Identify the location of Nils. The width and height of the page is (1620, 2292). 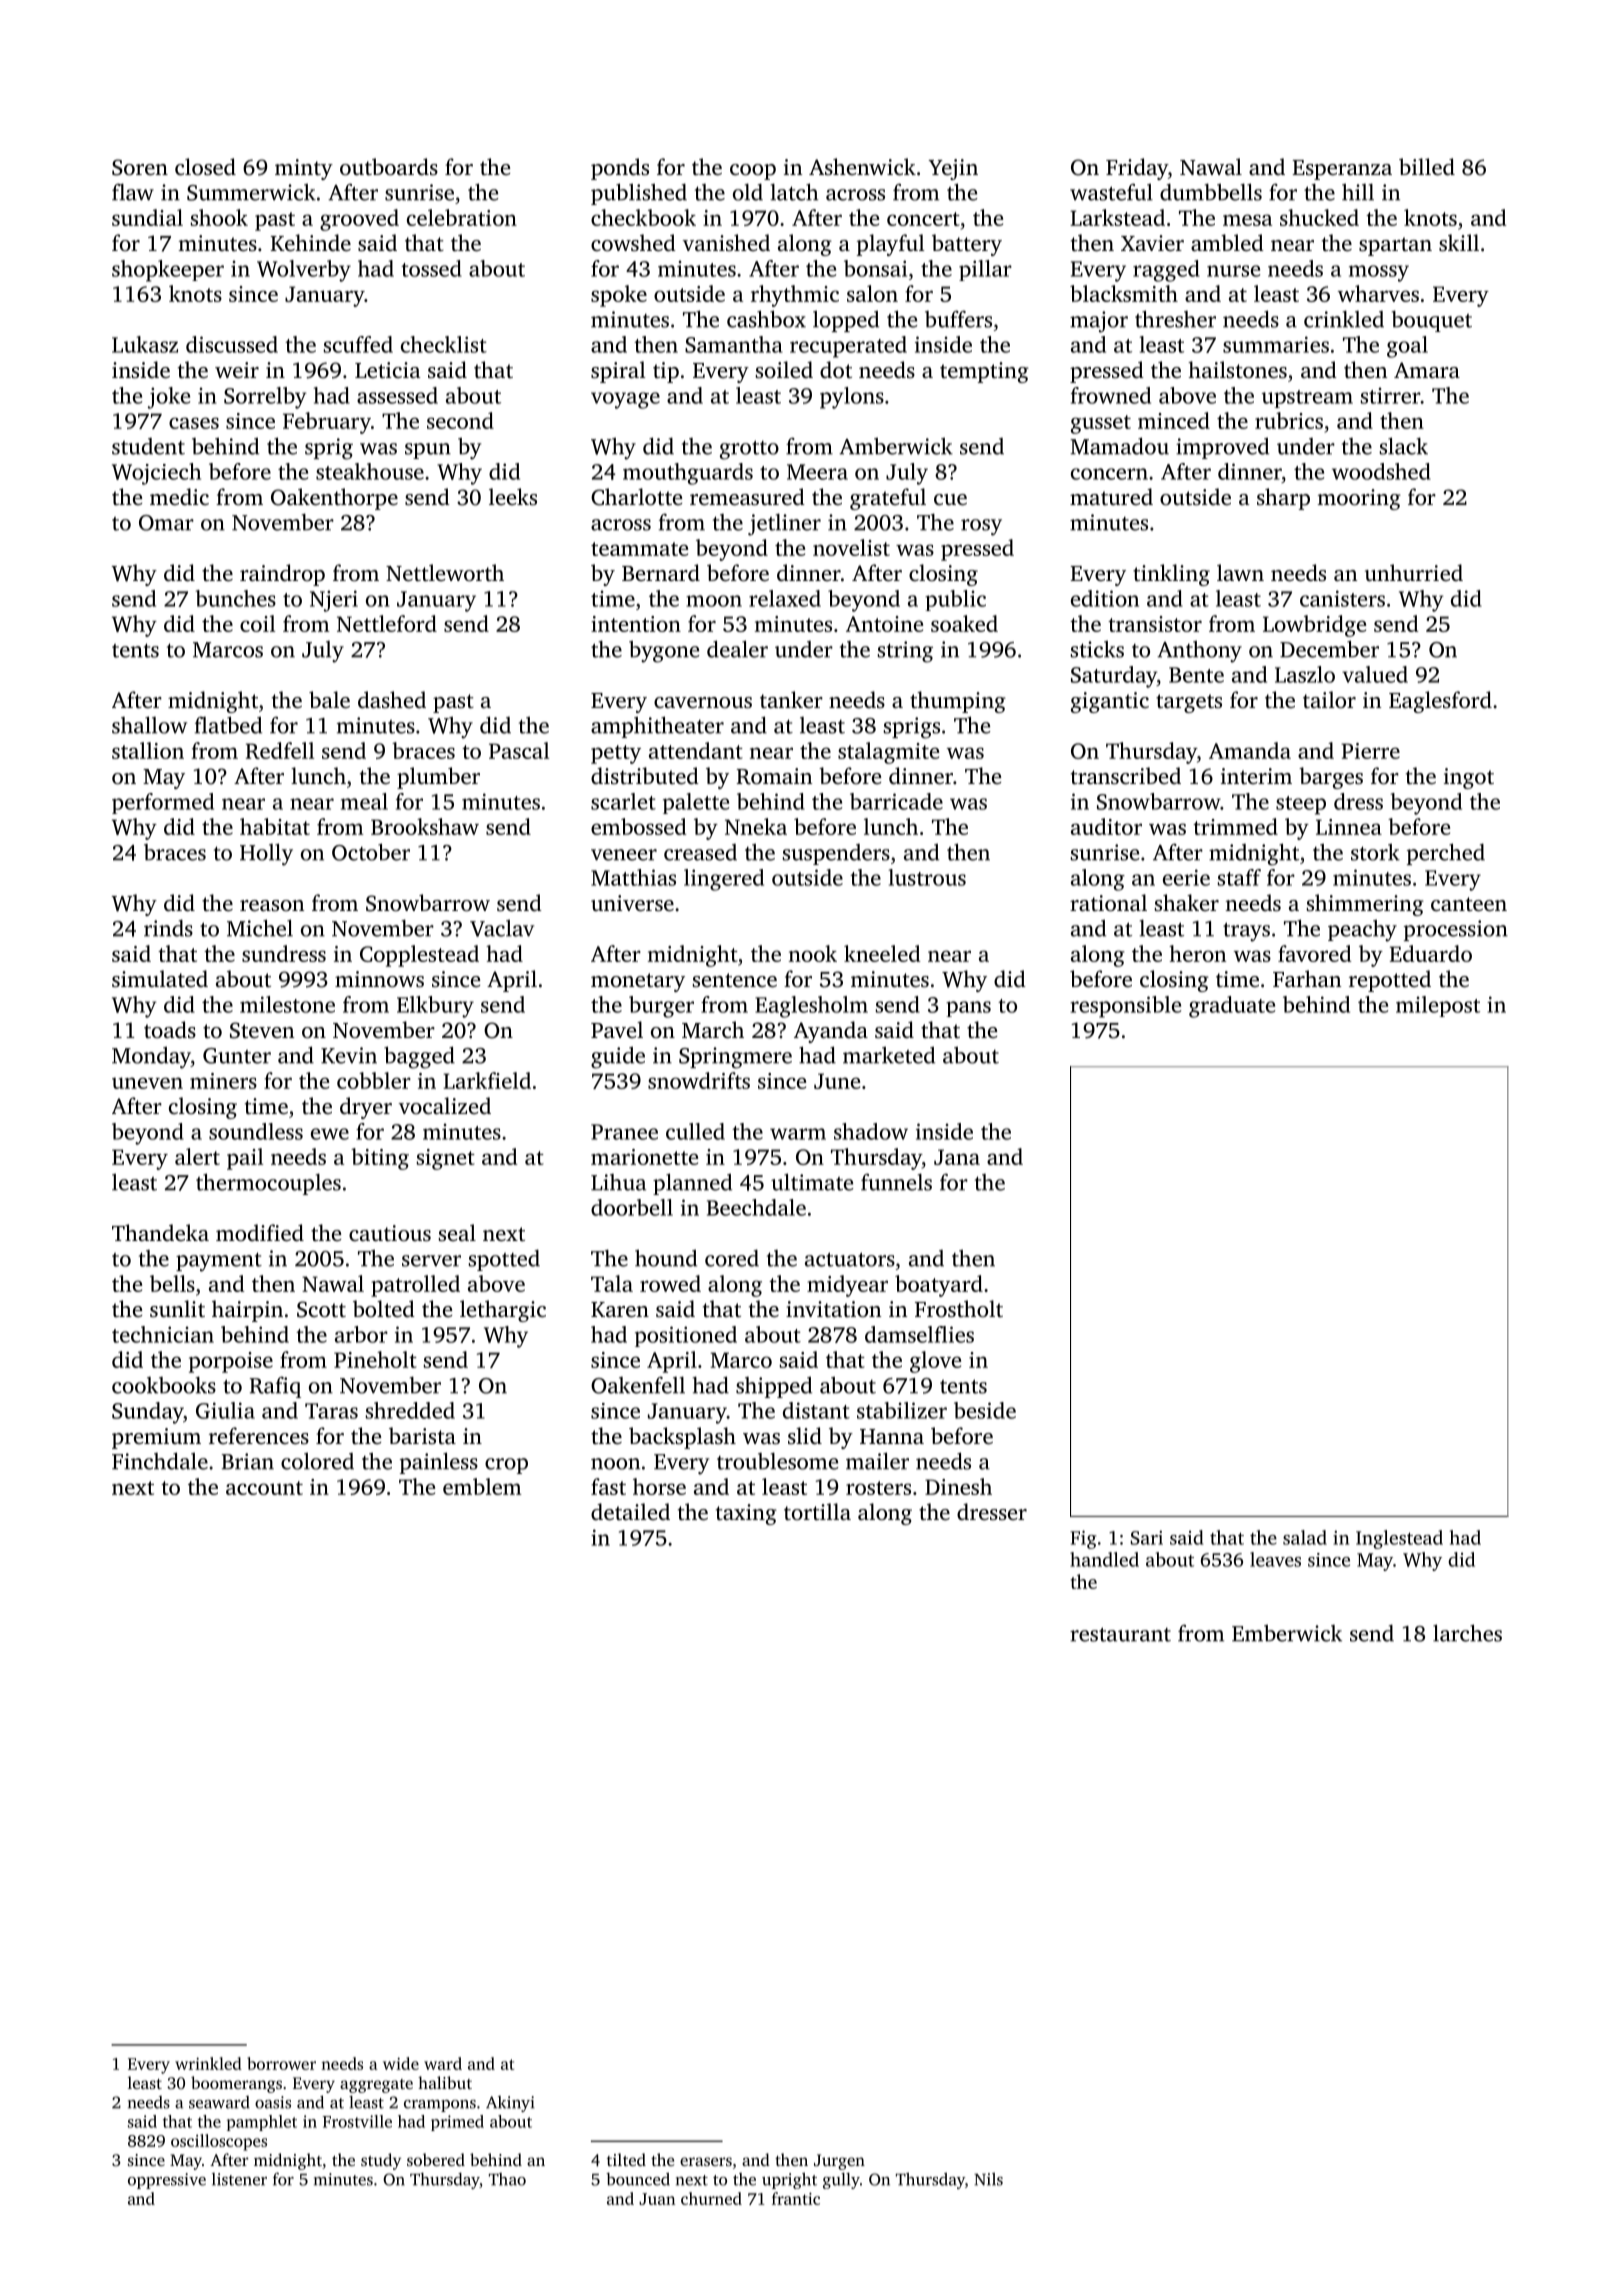
(988, 2179).
